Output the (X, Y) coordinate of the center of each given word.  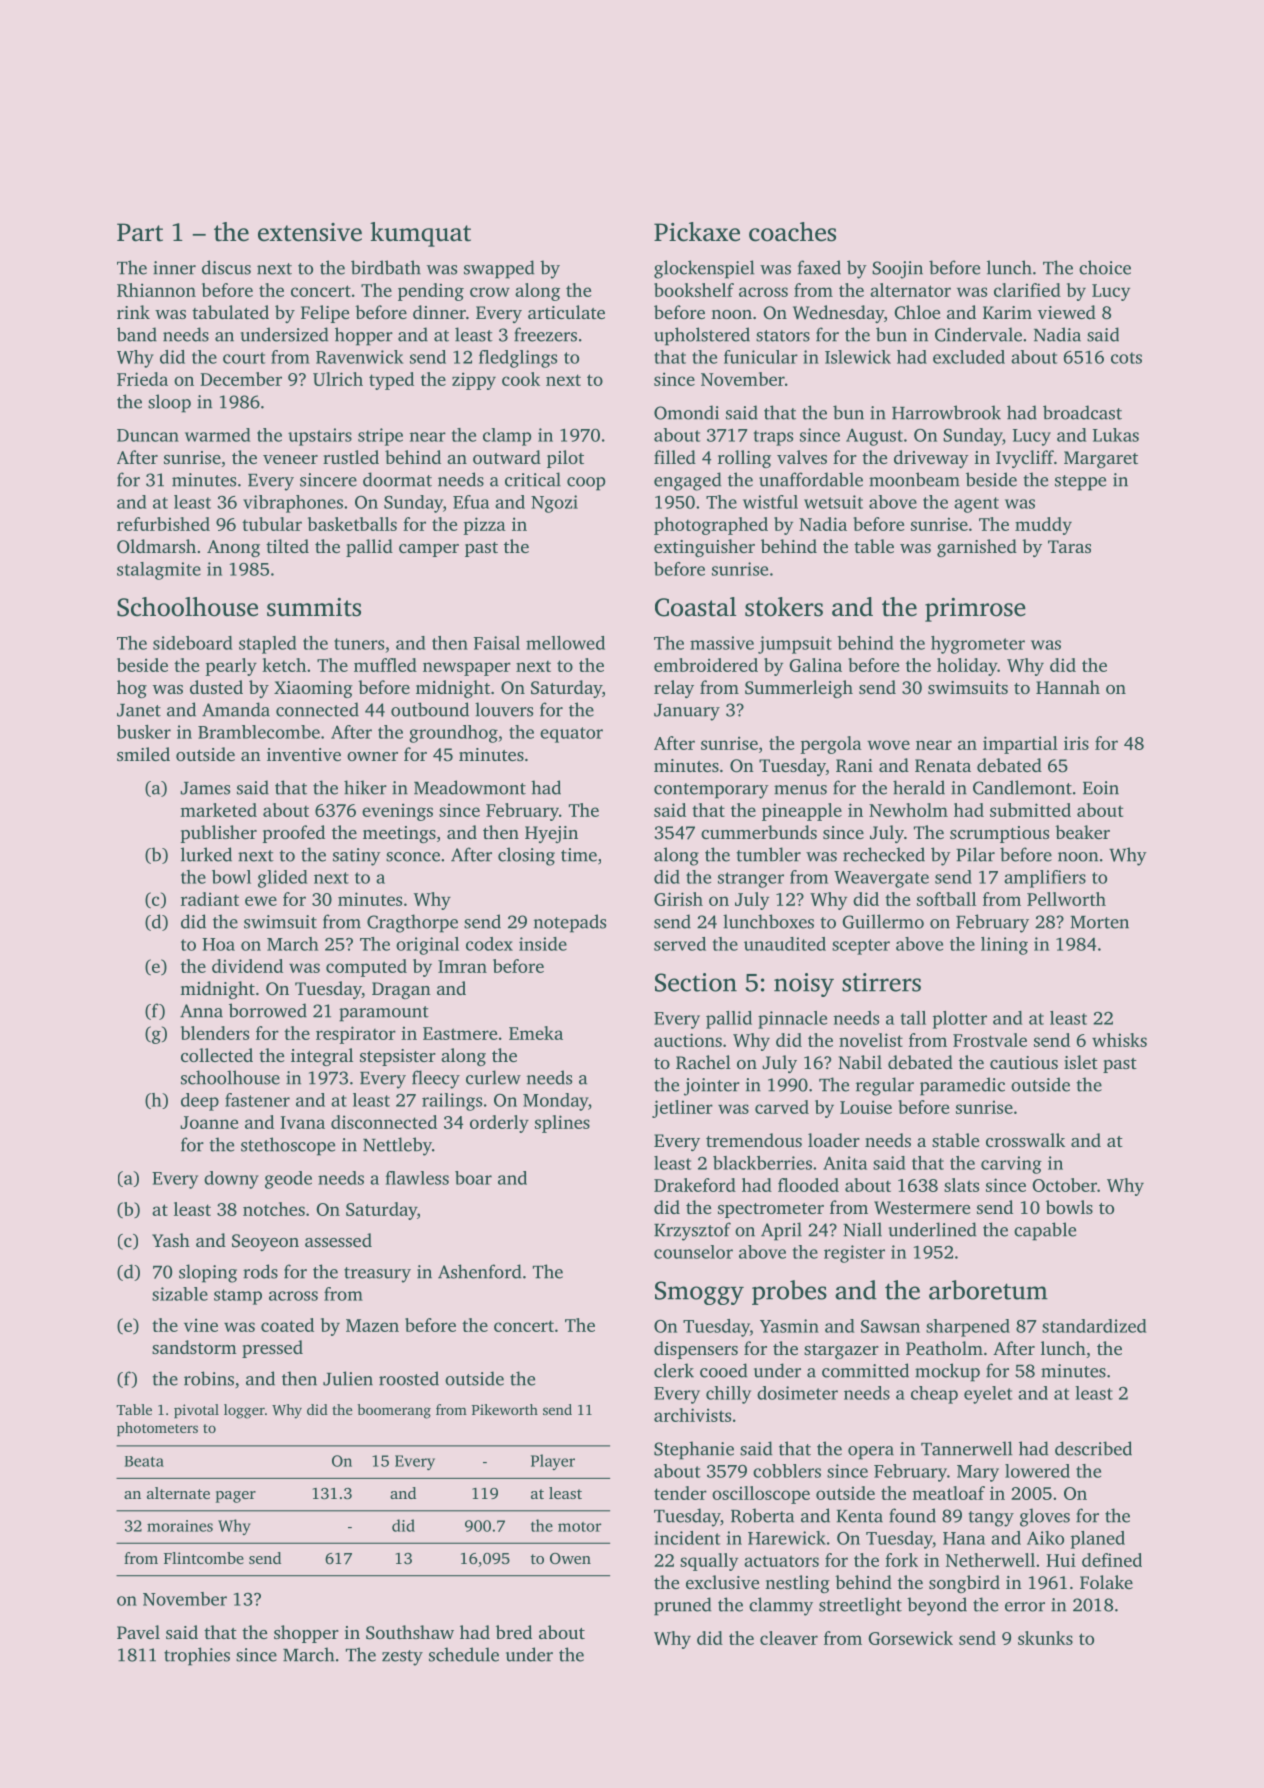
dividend (247, 966)
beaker (1082, 832)
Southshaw (410, 1632)
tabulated (230, 312)
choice (1105, 267)
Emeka (536, 1033)
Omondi (686, 412)
